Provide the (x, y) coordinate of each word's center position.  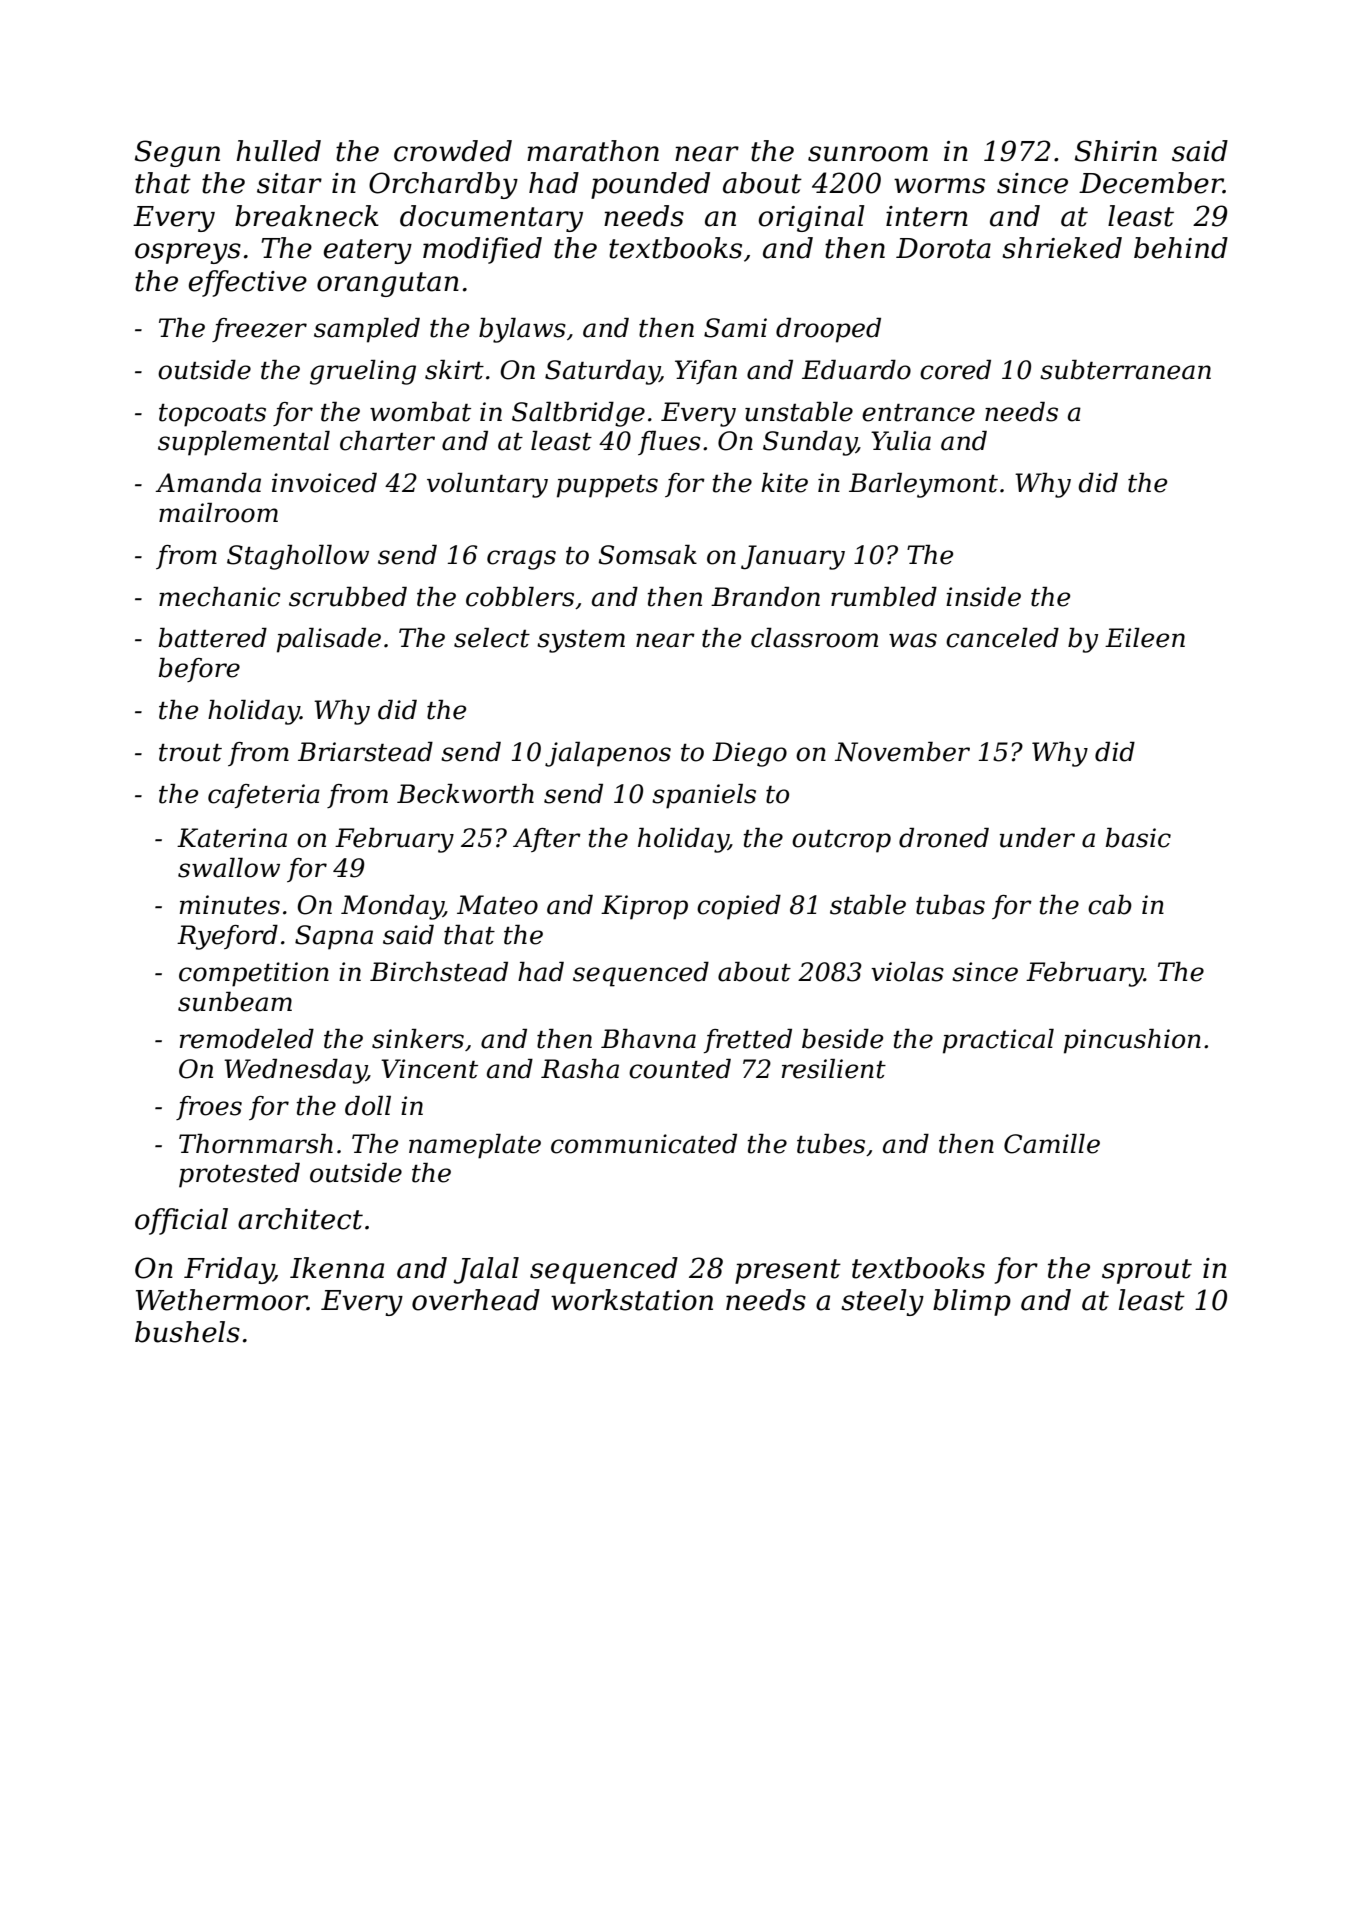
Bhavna (648, 1039)
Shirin (1116, 151)
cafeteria (264, 796)
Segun (177, 153)
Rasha (580, 1069)
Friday (229, 1270)
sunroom (868, 154)
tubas (950, 905)
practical (998, 1041)
